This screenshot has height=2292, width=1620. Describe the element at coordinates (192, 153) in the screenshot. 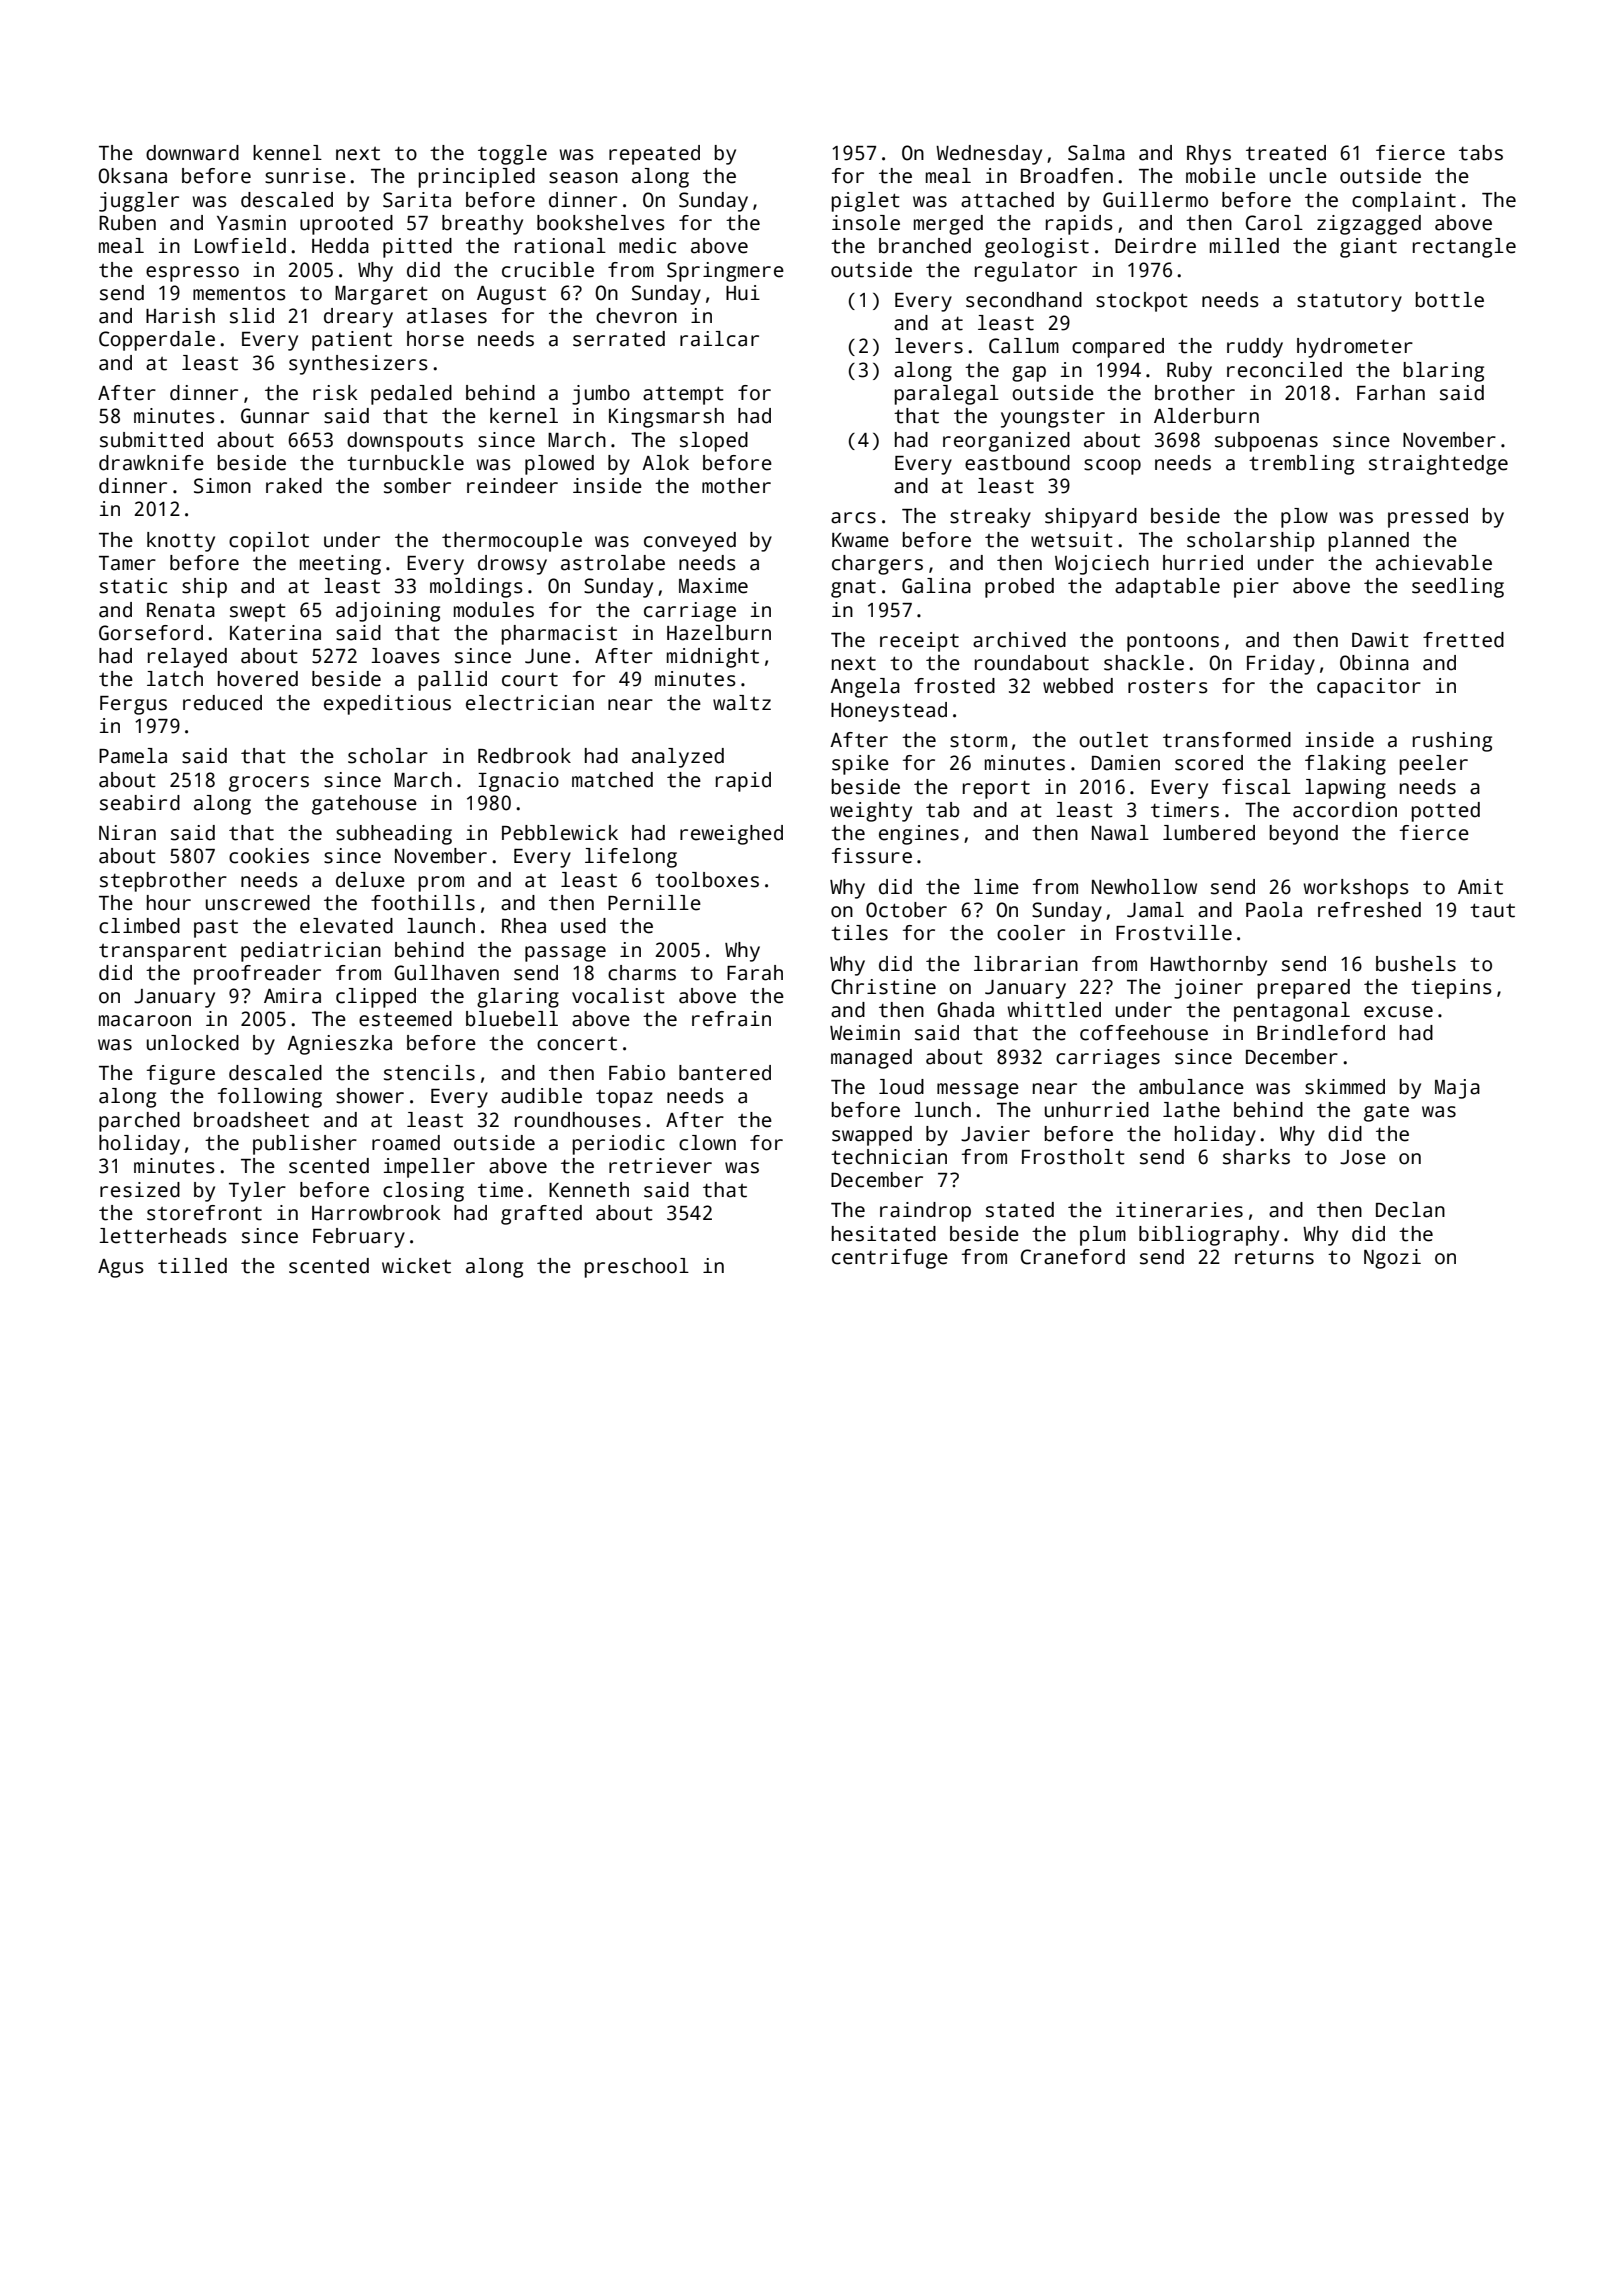

I see `downward` at that location.
